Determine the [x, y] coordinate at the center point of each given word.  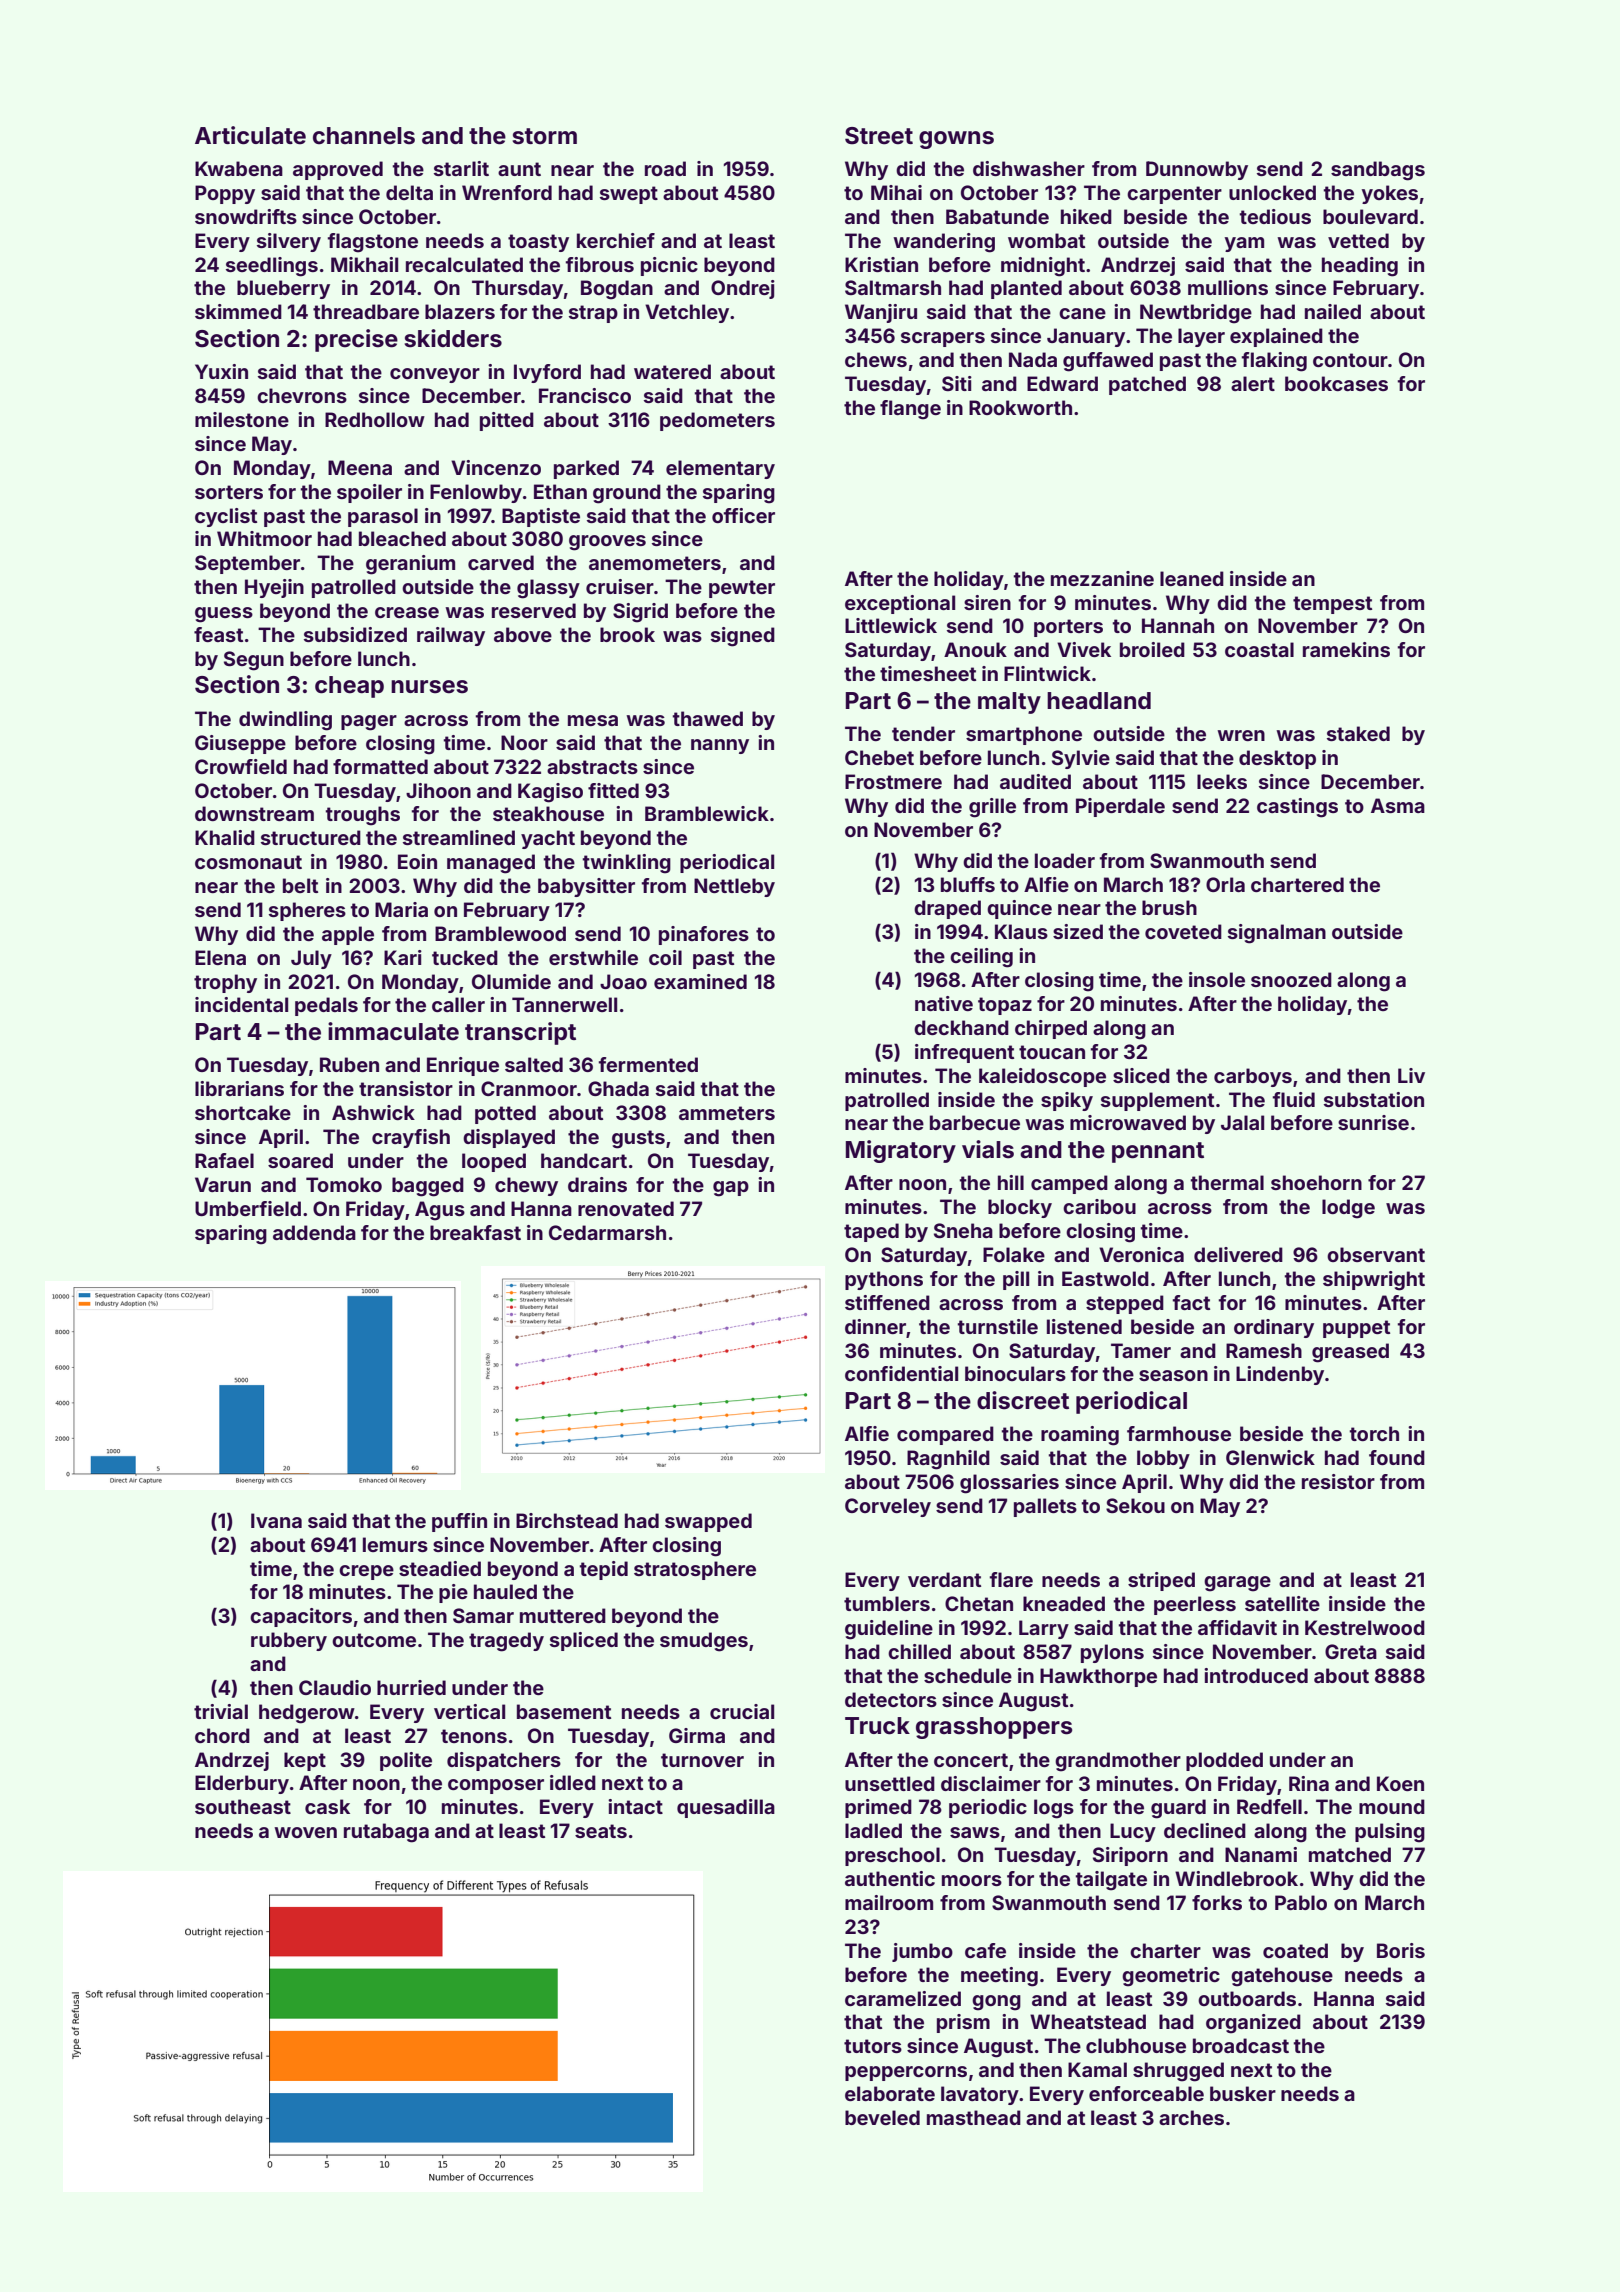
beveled [882, 2117]
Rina [1309, 1783]
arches [1191, 2117]
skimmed [238, 311]
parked [586, 469]
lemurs [395, 1544]
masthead [974, 2117]
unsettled [890, 1783]
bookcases [1336, 383]
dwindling [285, 721]
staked [1358, 733]
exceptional [900, 604]
